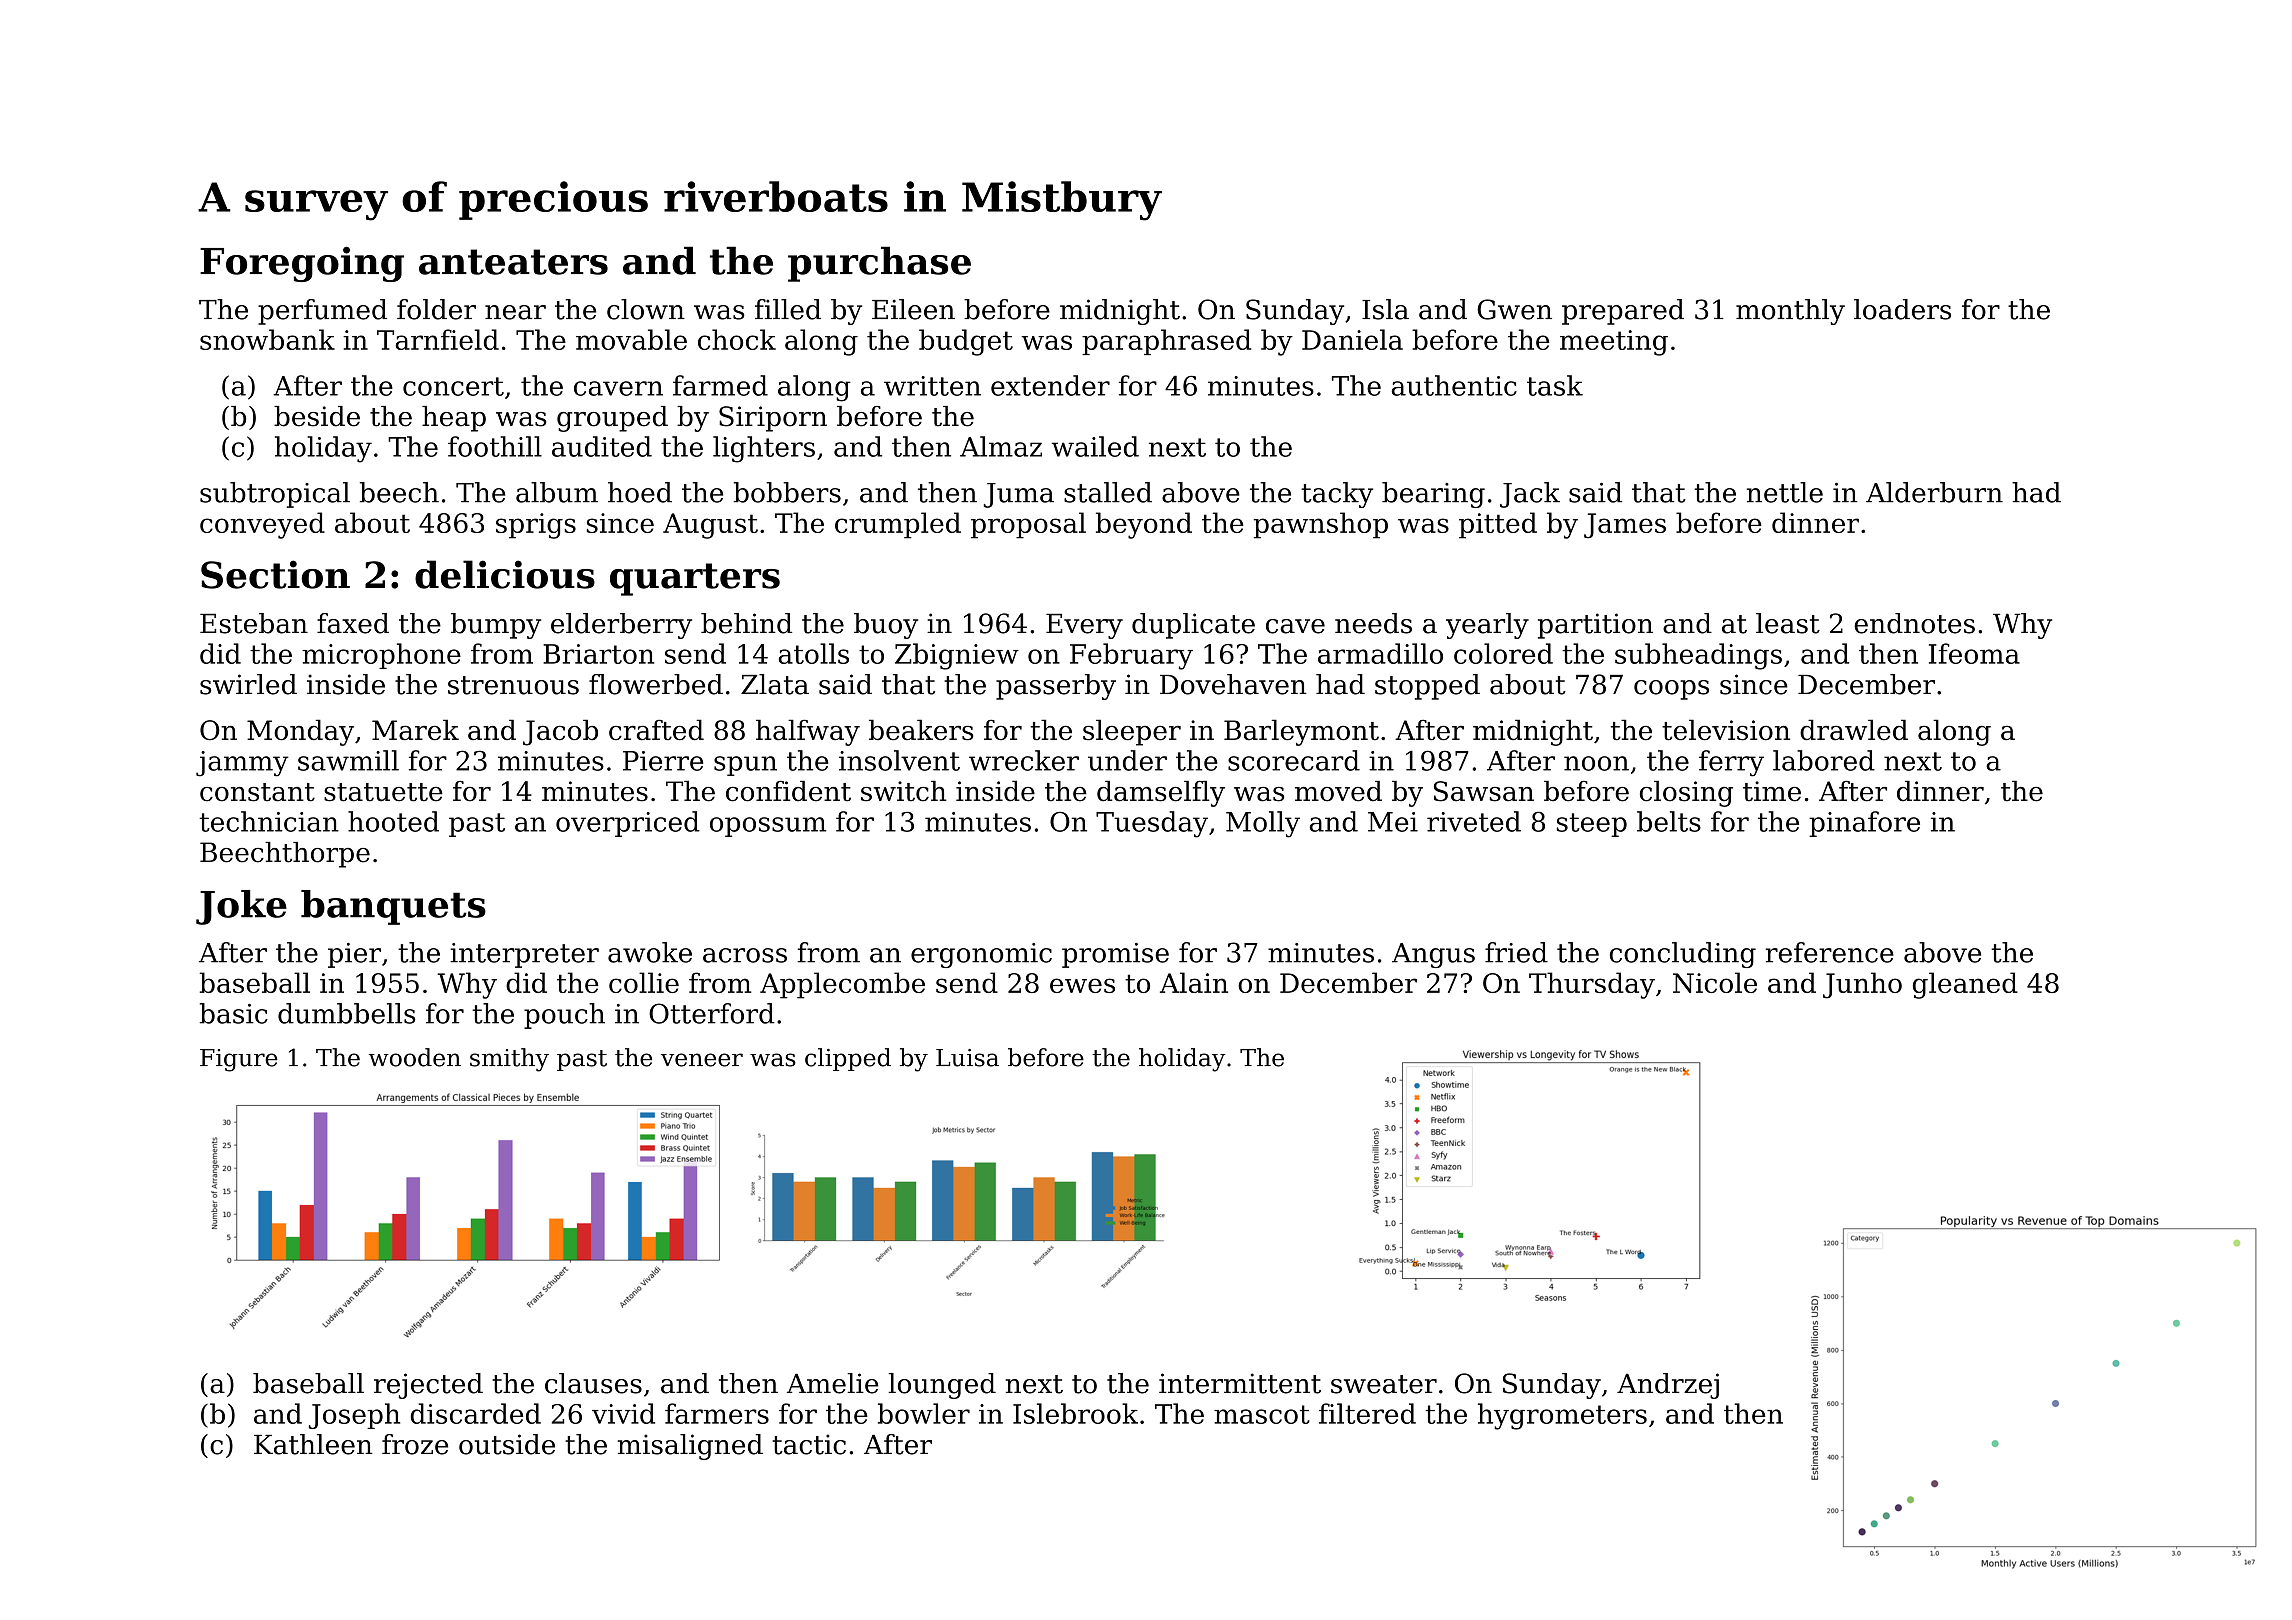 The width and height of the page is (2292, 1620). I want to click on nettle, so click(1785, 492).
